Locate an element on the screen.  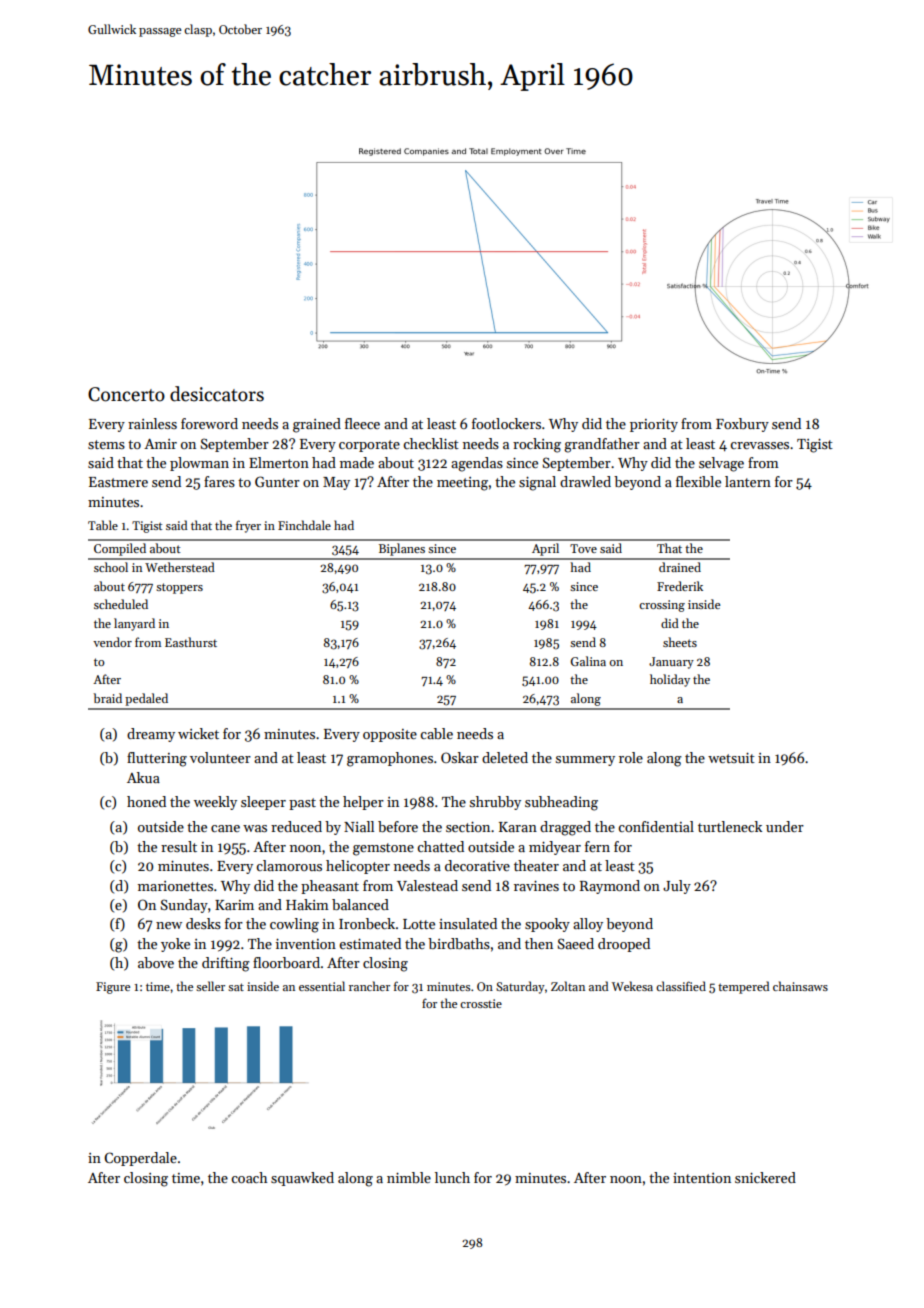
under is located at coordinates (785, 826).
